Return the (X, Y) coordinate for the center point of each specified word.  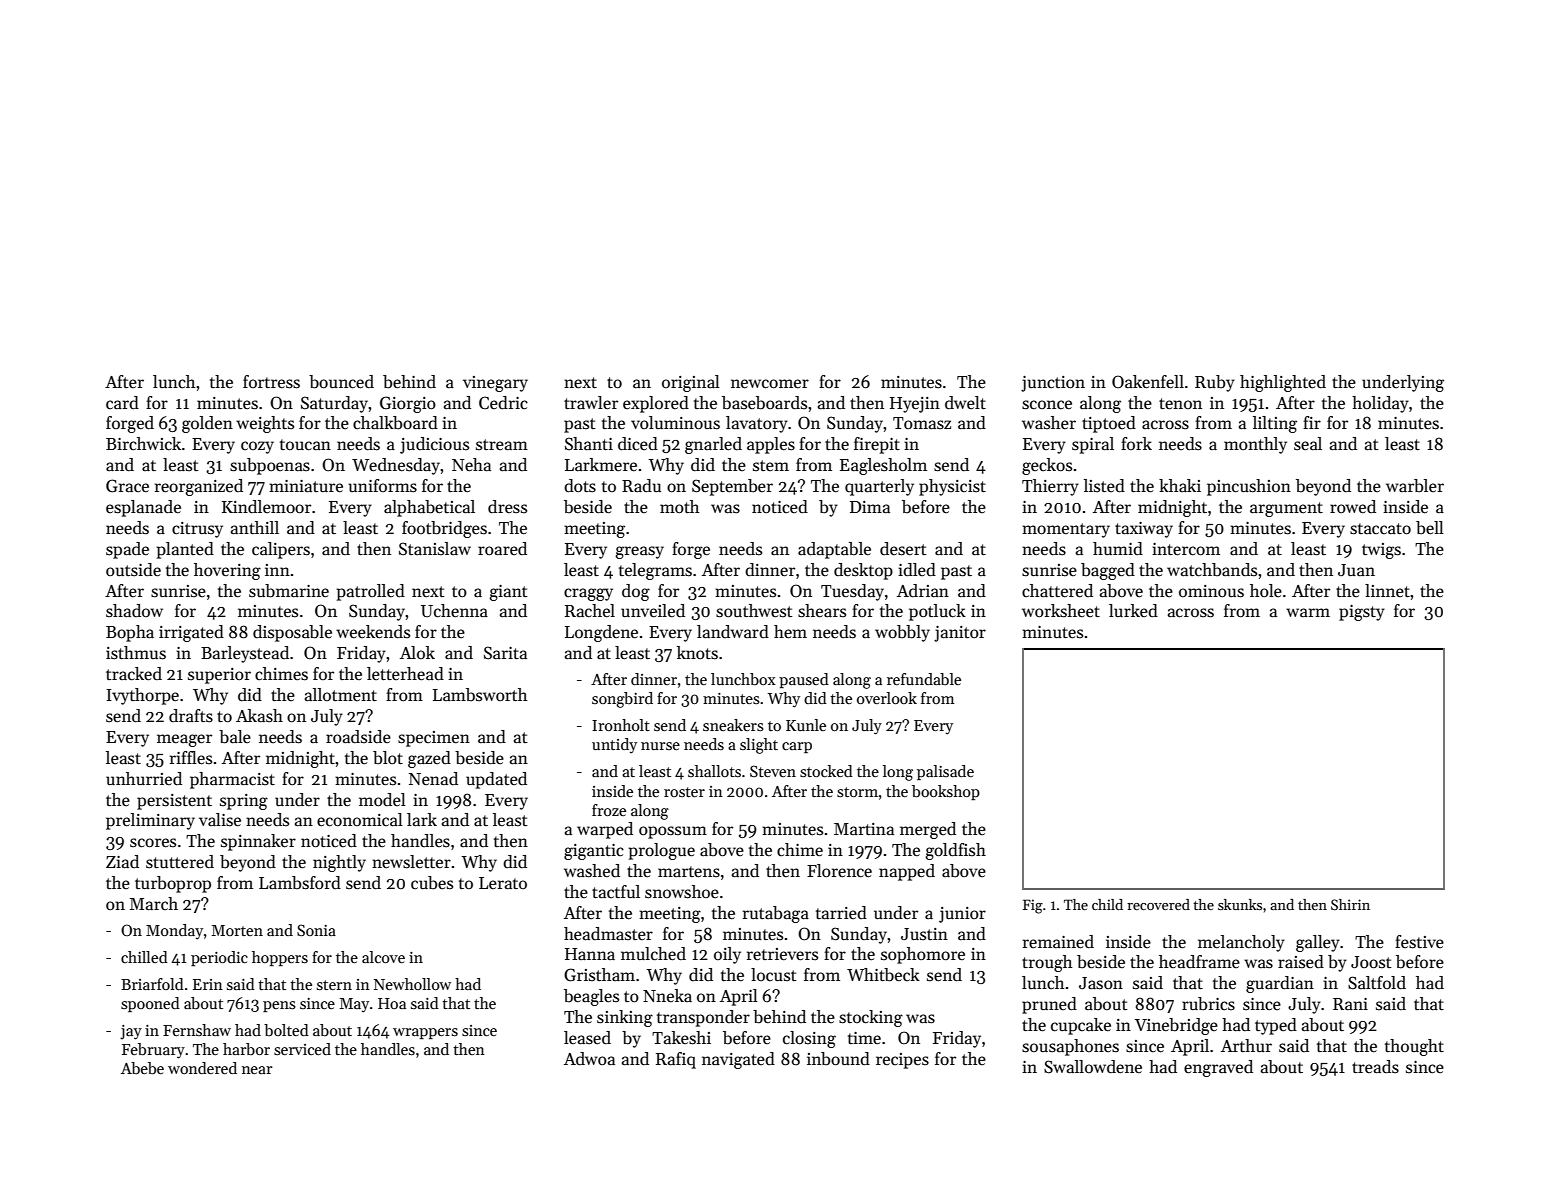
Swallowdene (1093, 1067)
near (257, 1070)
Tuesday (852, 592)
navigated (738, 1060)
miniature (306, 486)
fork (1136, 443)
